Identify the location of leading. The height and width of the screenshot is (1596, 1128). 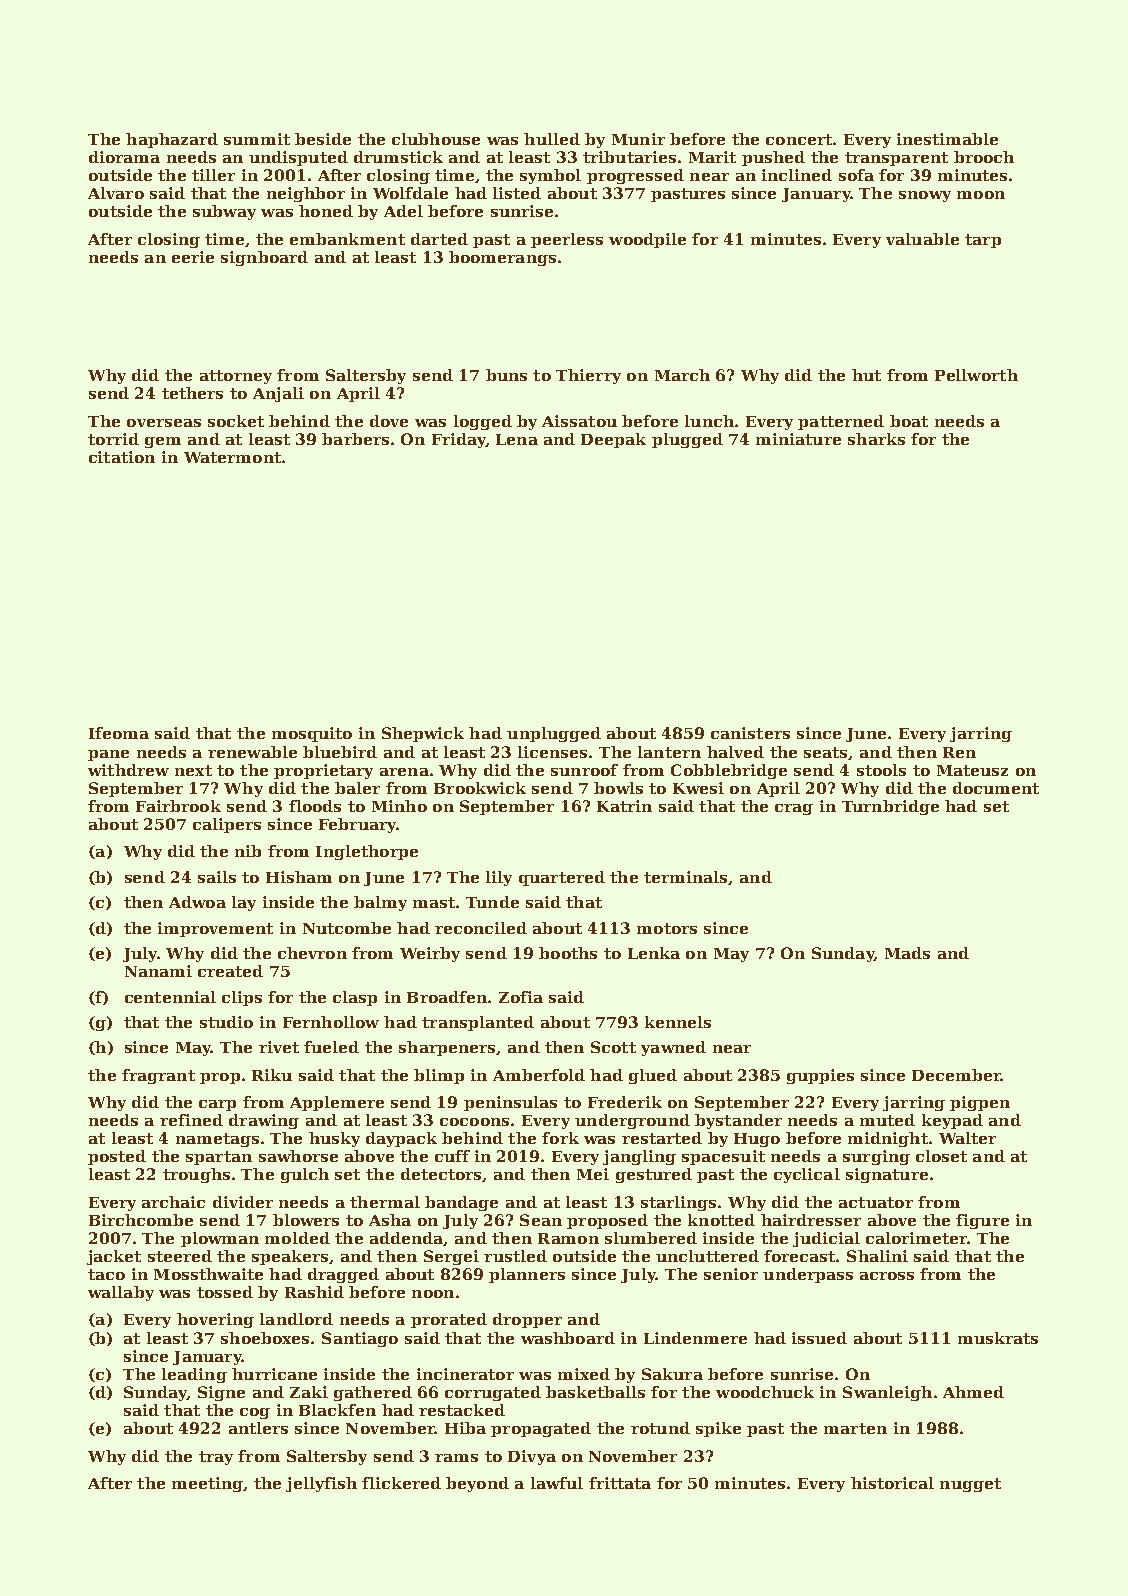
(194, 1375).
